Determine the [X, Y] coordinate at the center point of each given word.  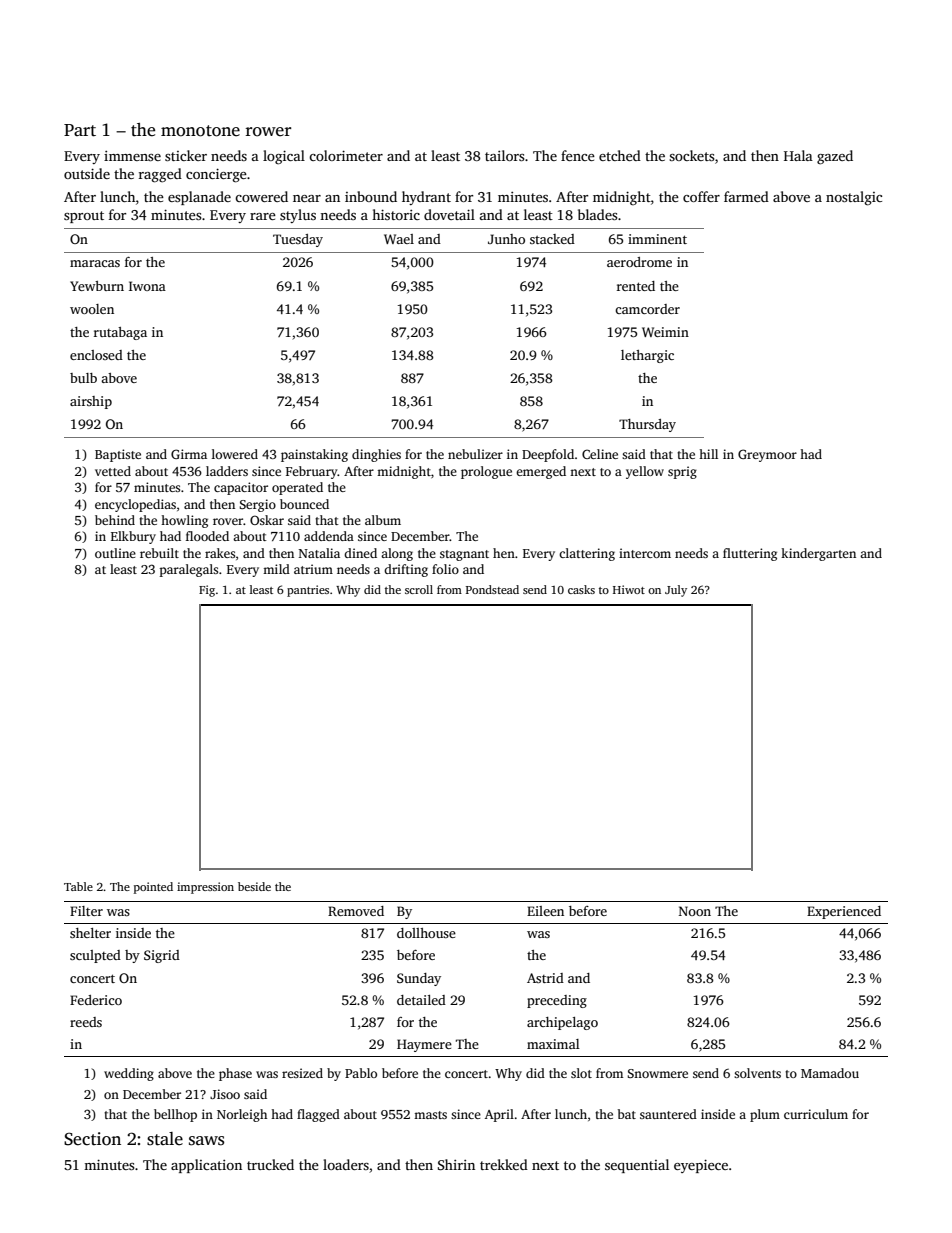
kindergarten [818, 554]
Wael [399, 239]
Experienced [844, 912]
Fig [207, 591]
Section [92, 1139]
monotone [200, 131]
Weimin [665, 332]
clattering [587, 554]
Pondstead [492, 589]
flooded [207, 536]
